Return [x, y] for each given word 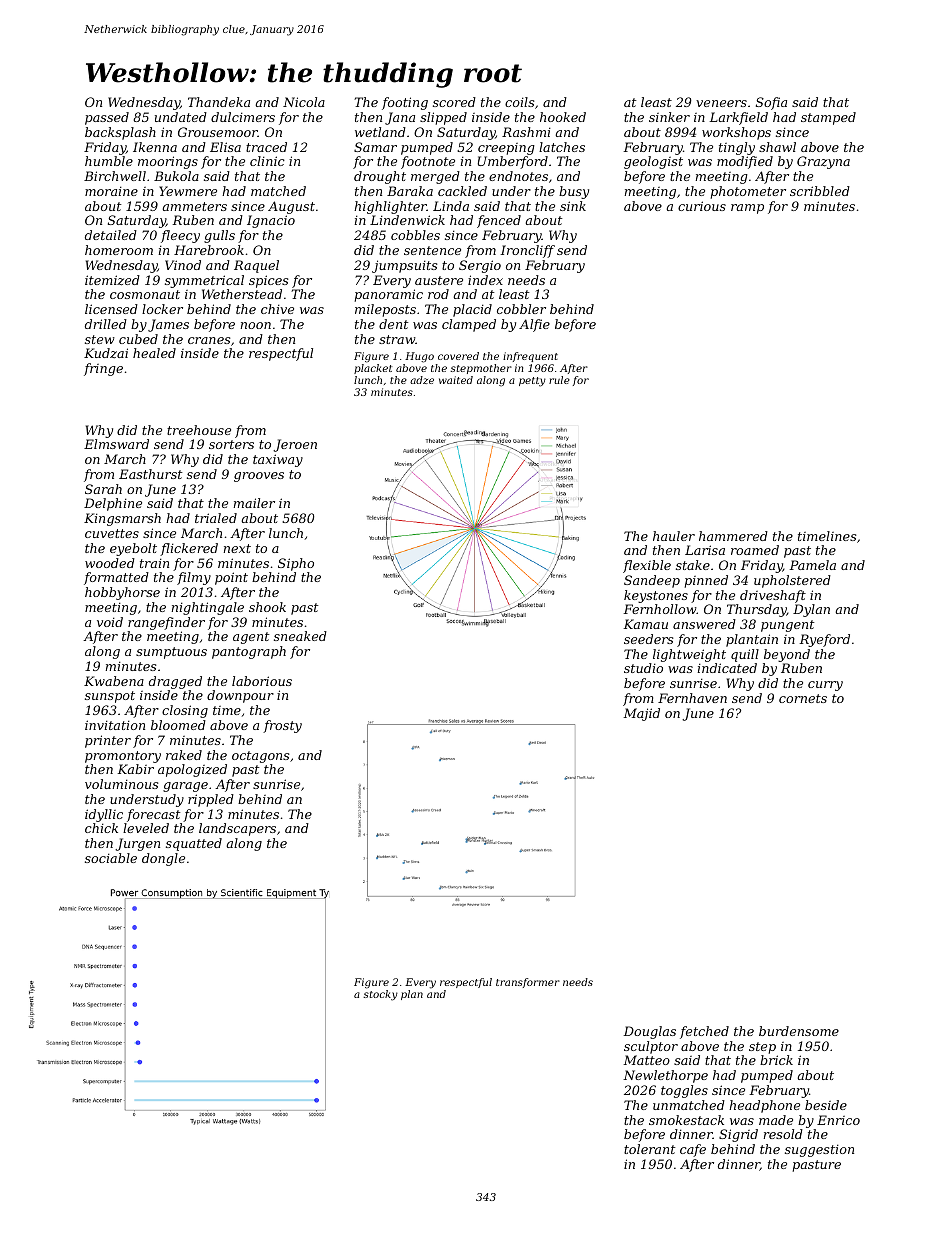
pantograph [249, 652]
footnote [428, 162]
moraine [111, 191]
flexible [647, 566]
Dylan [811, 610]
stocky [380, 995]
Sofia [771, 103]
